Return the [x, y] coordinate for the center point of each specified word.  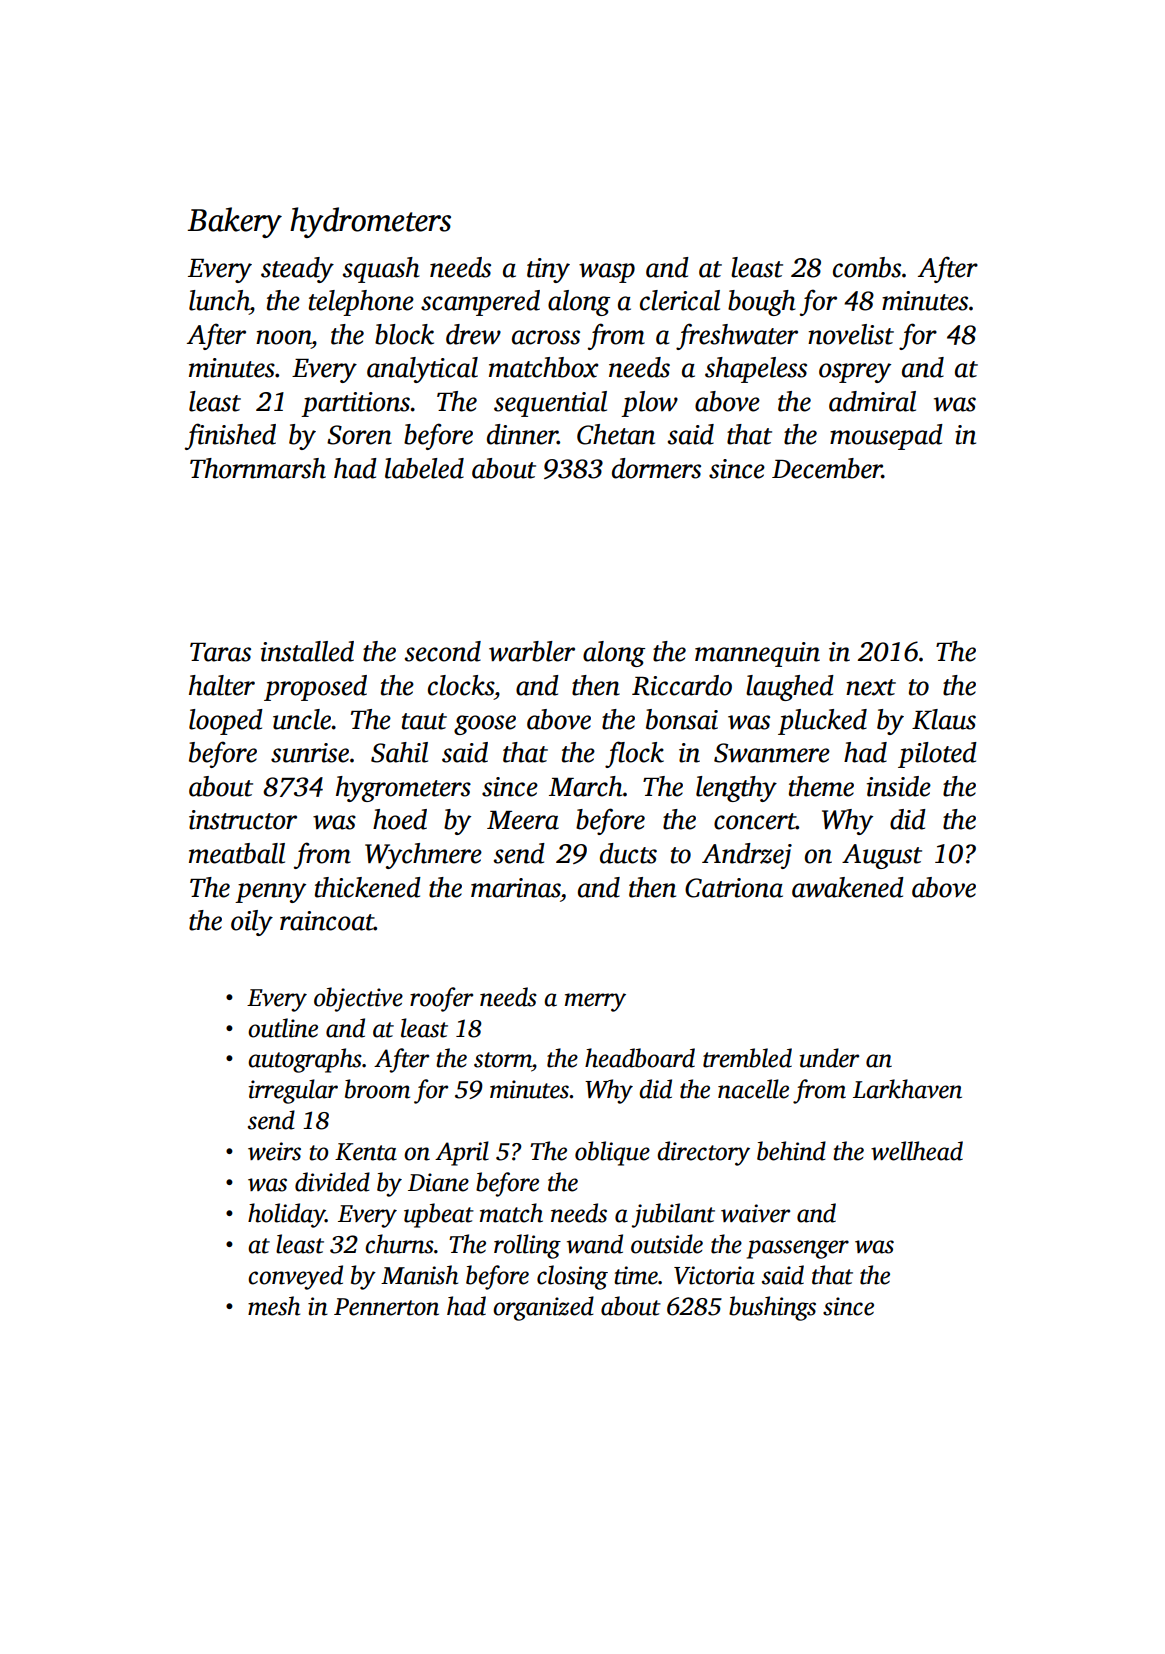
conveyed [295, 1277]
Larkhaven [907, 1089]
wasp [607, 273]
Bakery [235, 222]
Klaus [944, 719]
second [443, 651]
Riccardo [682, 685]
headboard [640, 1058]
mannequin [757, 654]
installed [307, 651]
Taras [220, 652]
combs [867, 267]
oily [252, 923]
